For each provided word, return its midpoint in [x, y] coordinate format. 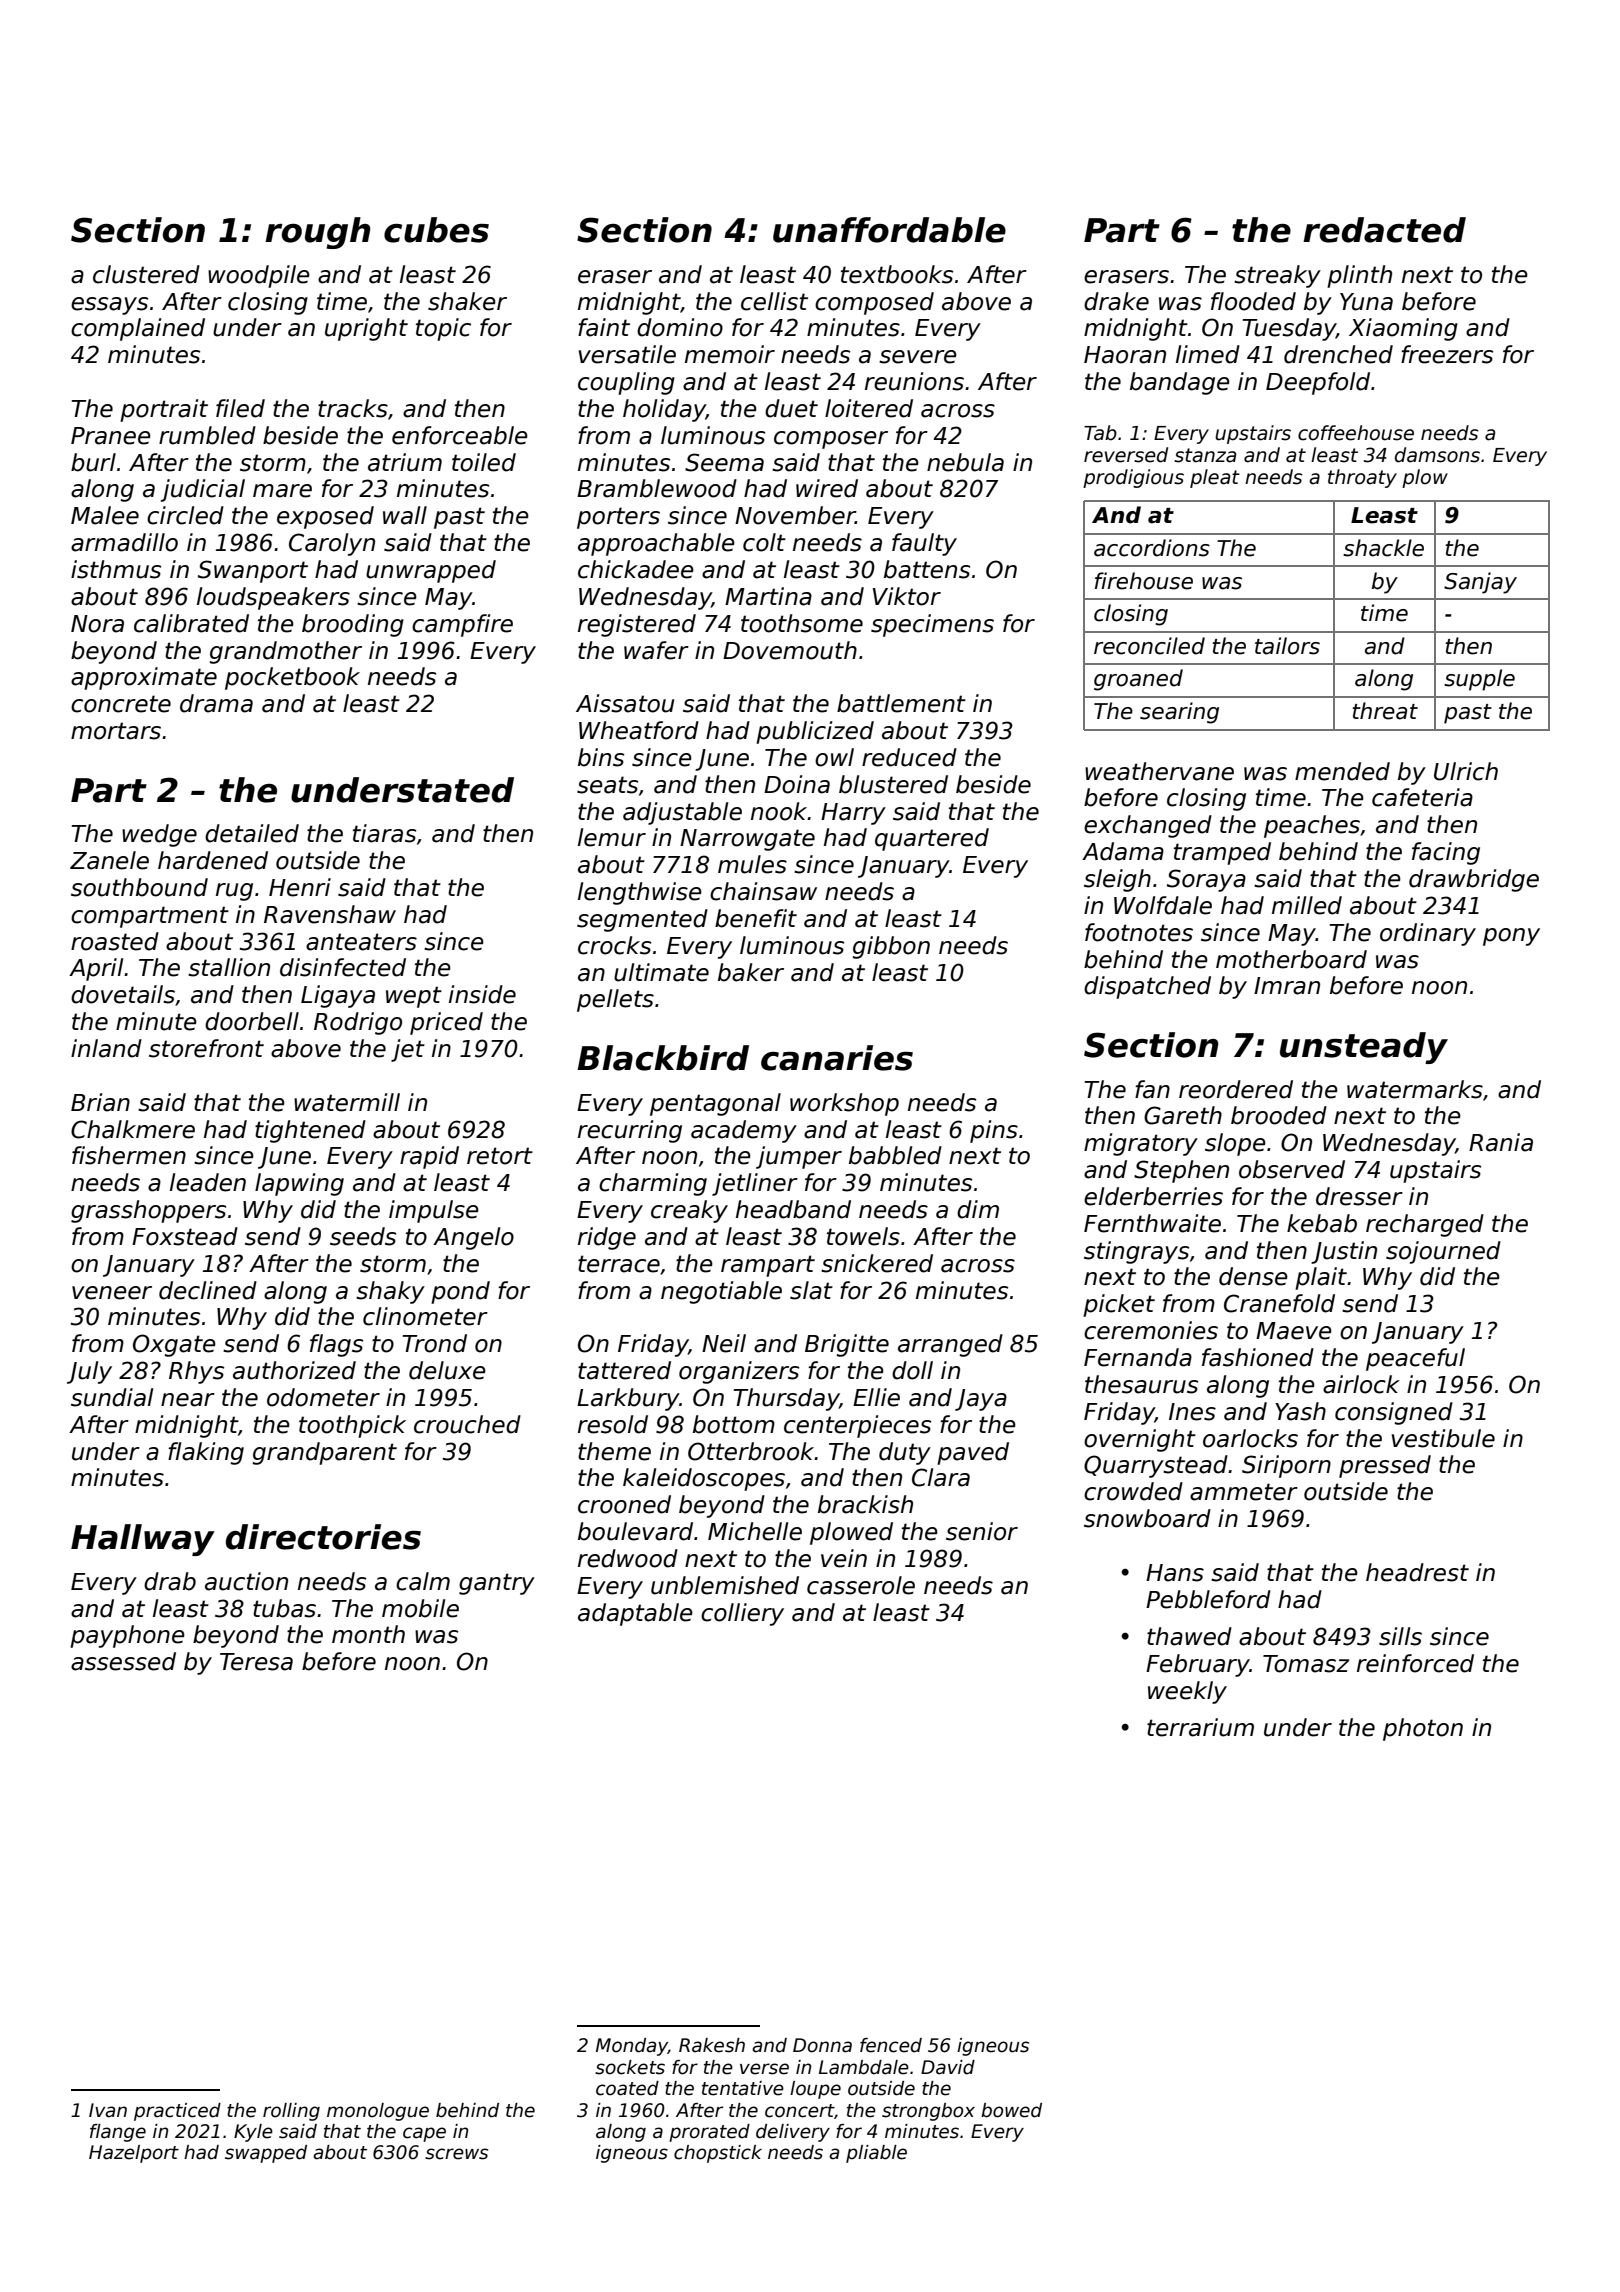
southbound [139, 887]
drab [170, 1581]
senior [982, 1531]
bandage [1180, 383]
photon [1423, 1729]
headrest [1417, 1572]
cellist [774, 301]
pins [994, 1131]
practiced [177, 2112]
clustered [146, 274]
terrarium [1200, 1727]
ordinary [1428, 934]
